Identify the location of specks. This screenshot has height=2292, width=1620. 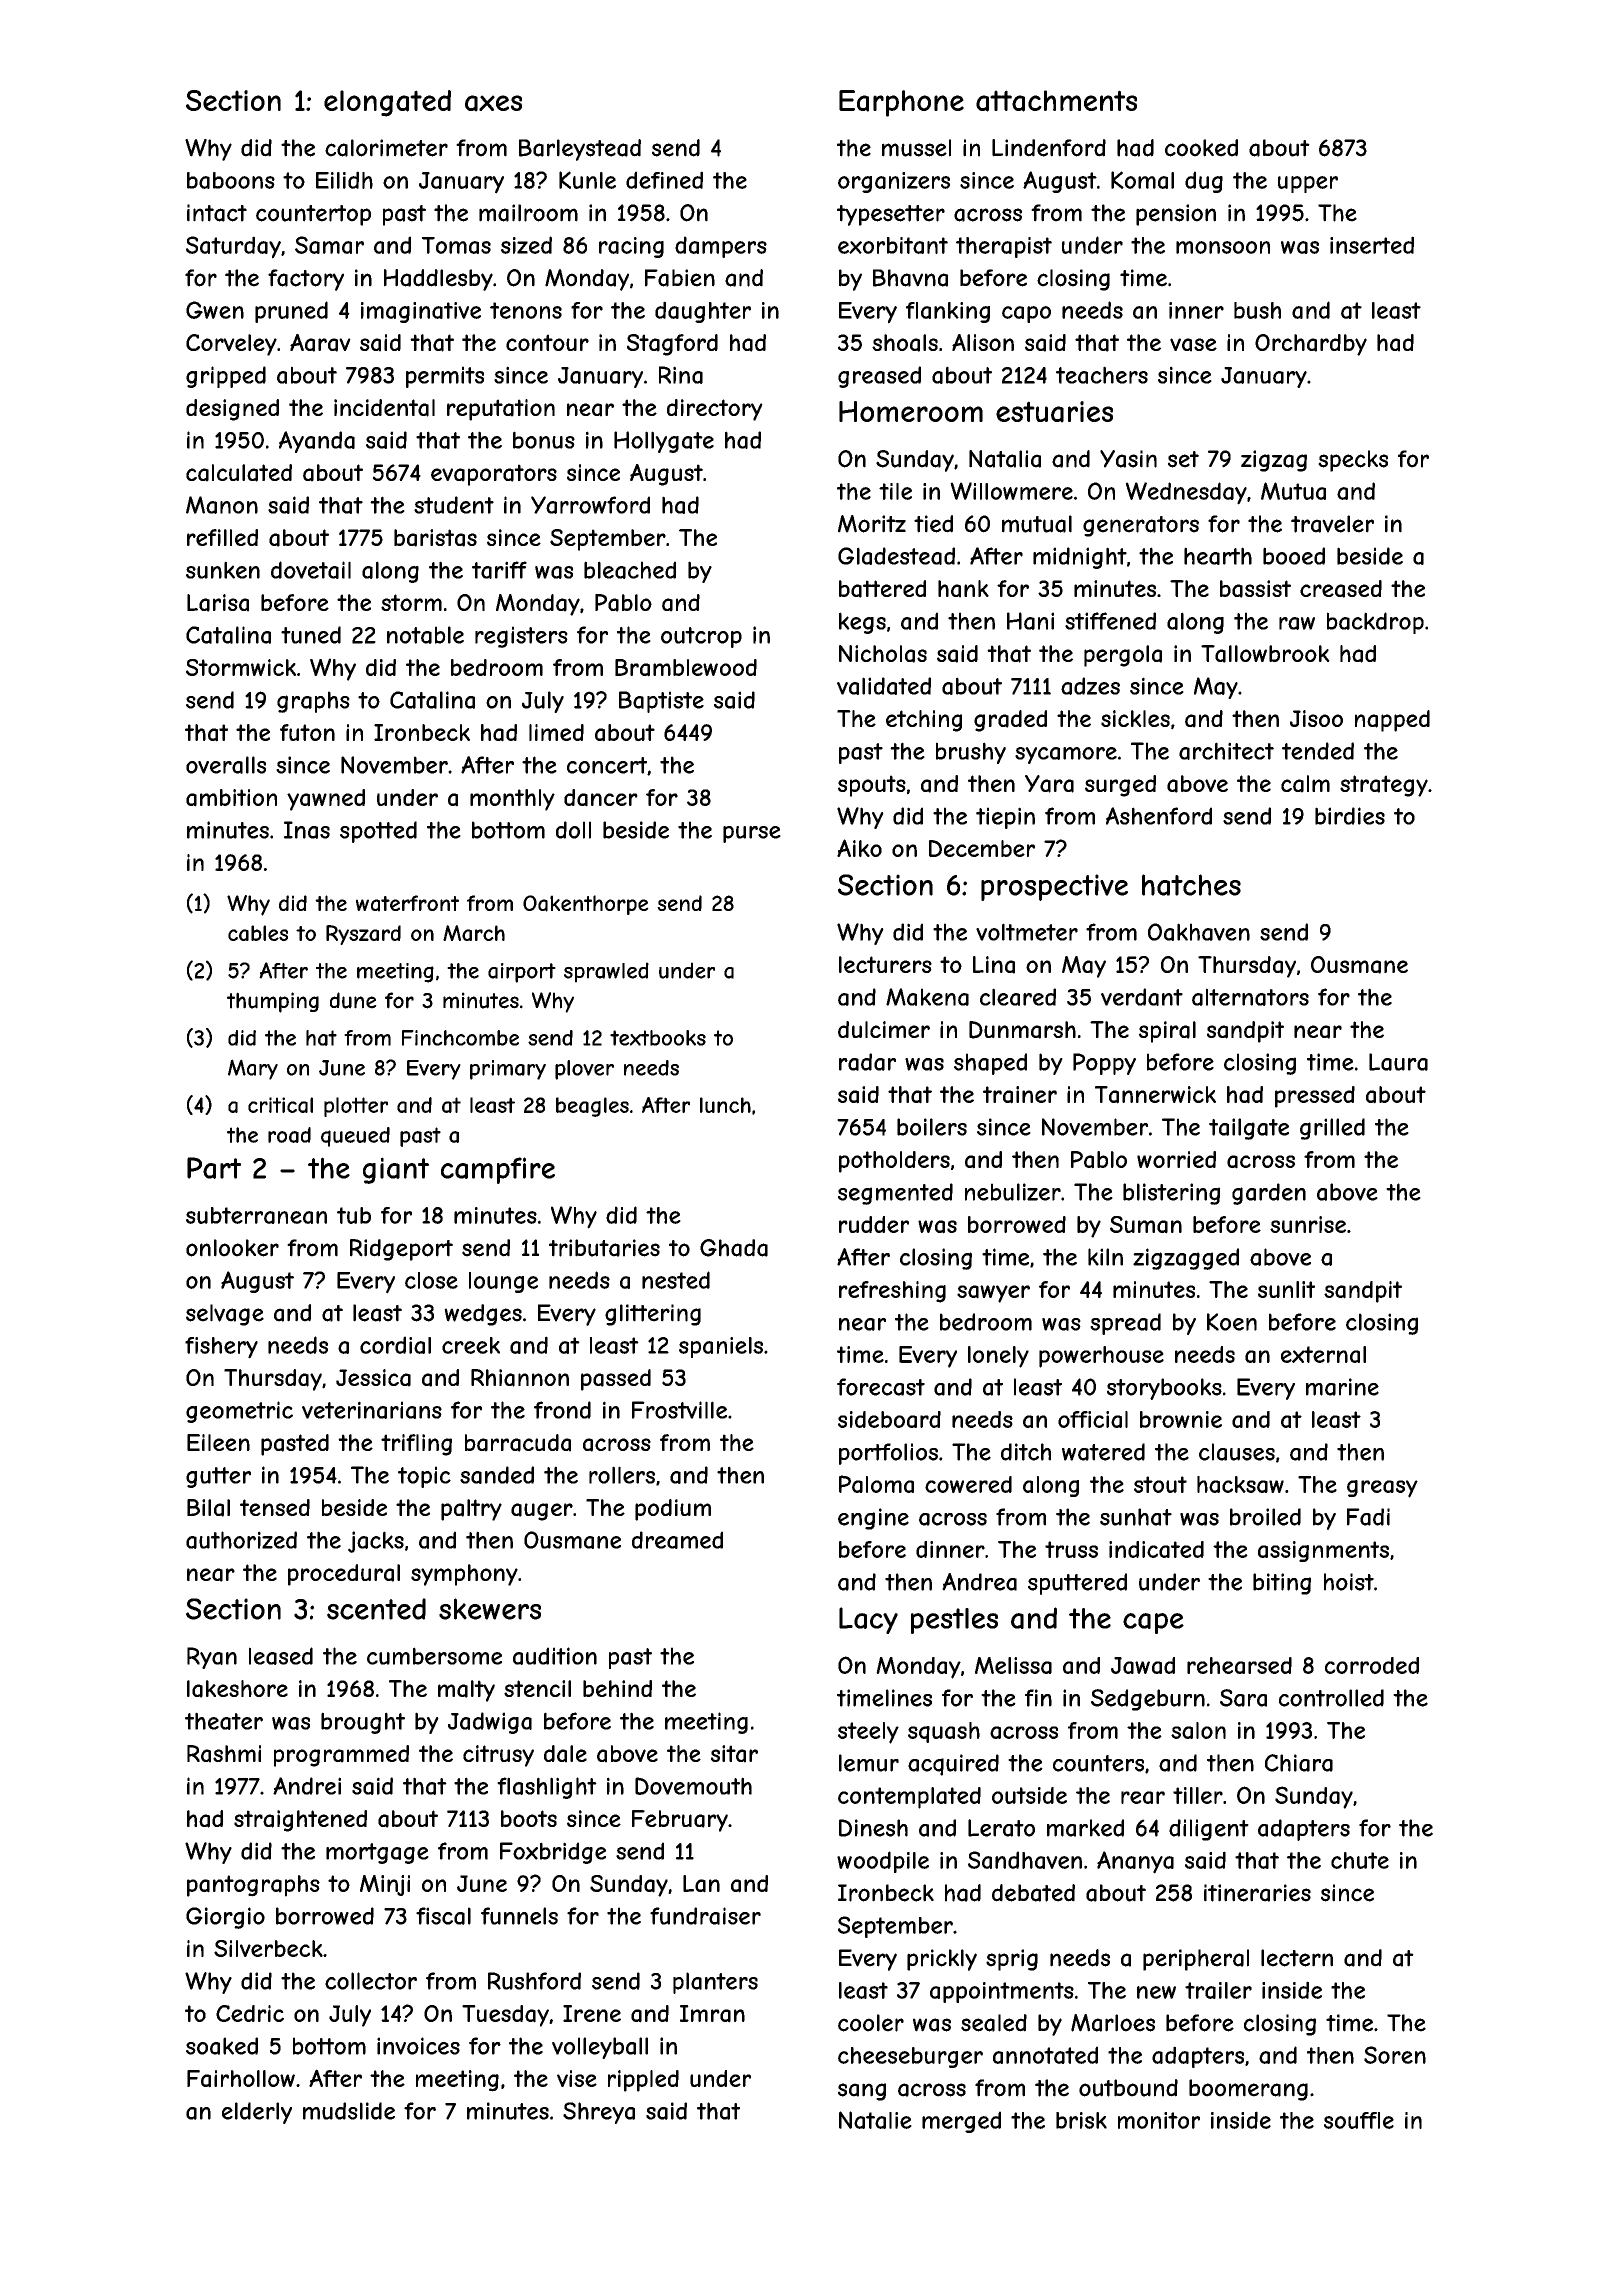
(1353, 461).
